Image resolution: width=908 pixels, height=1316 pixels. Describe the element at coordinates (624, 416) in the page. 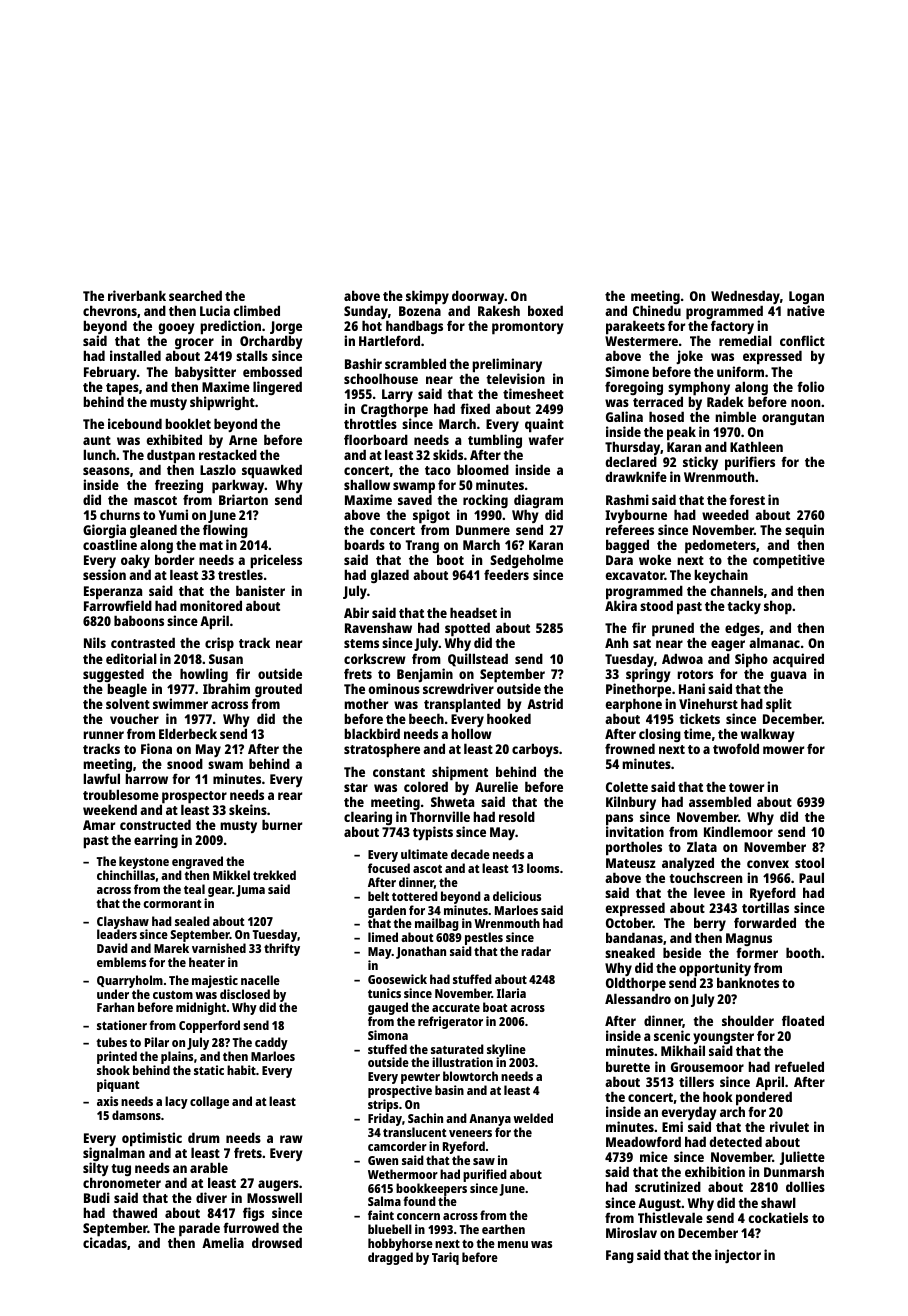

I see `Galina` at that location.
